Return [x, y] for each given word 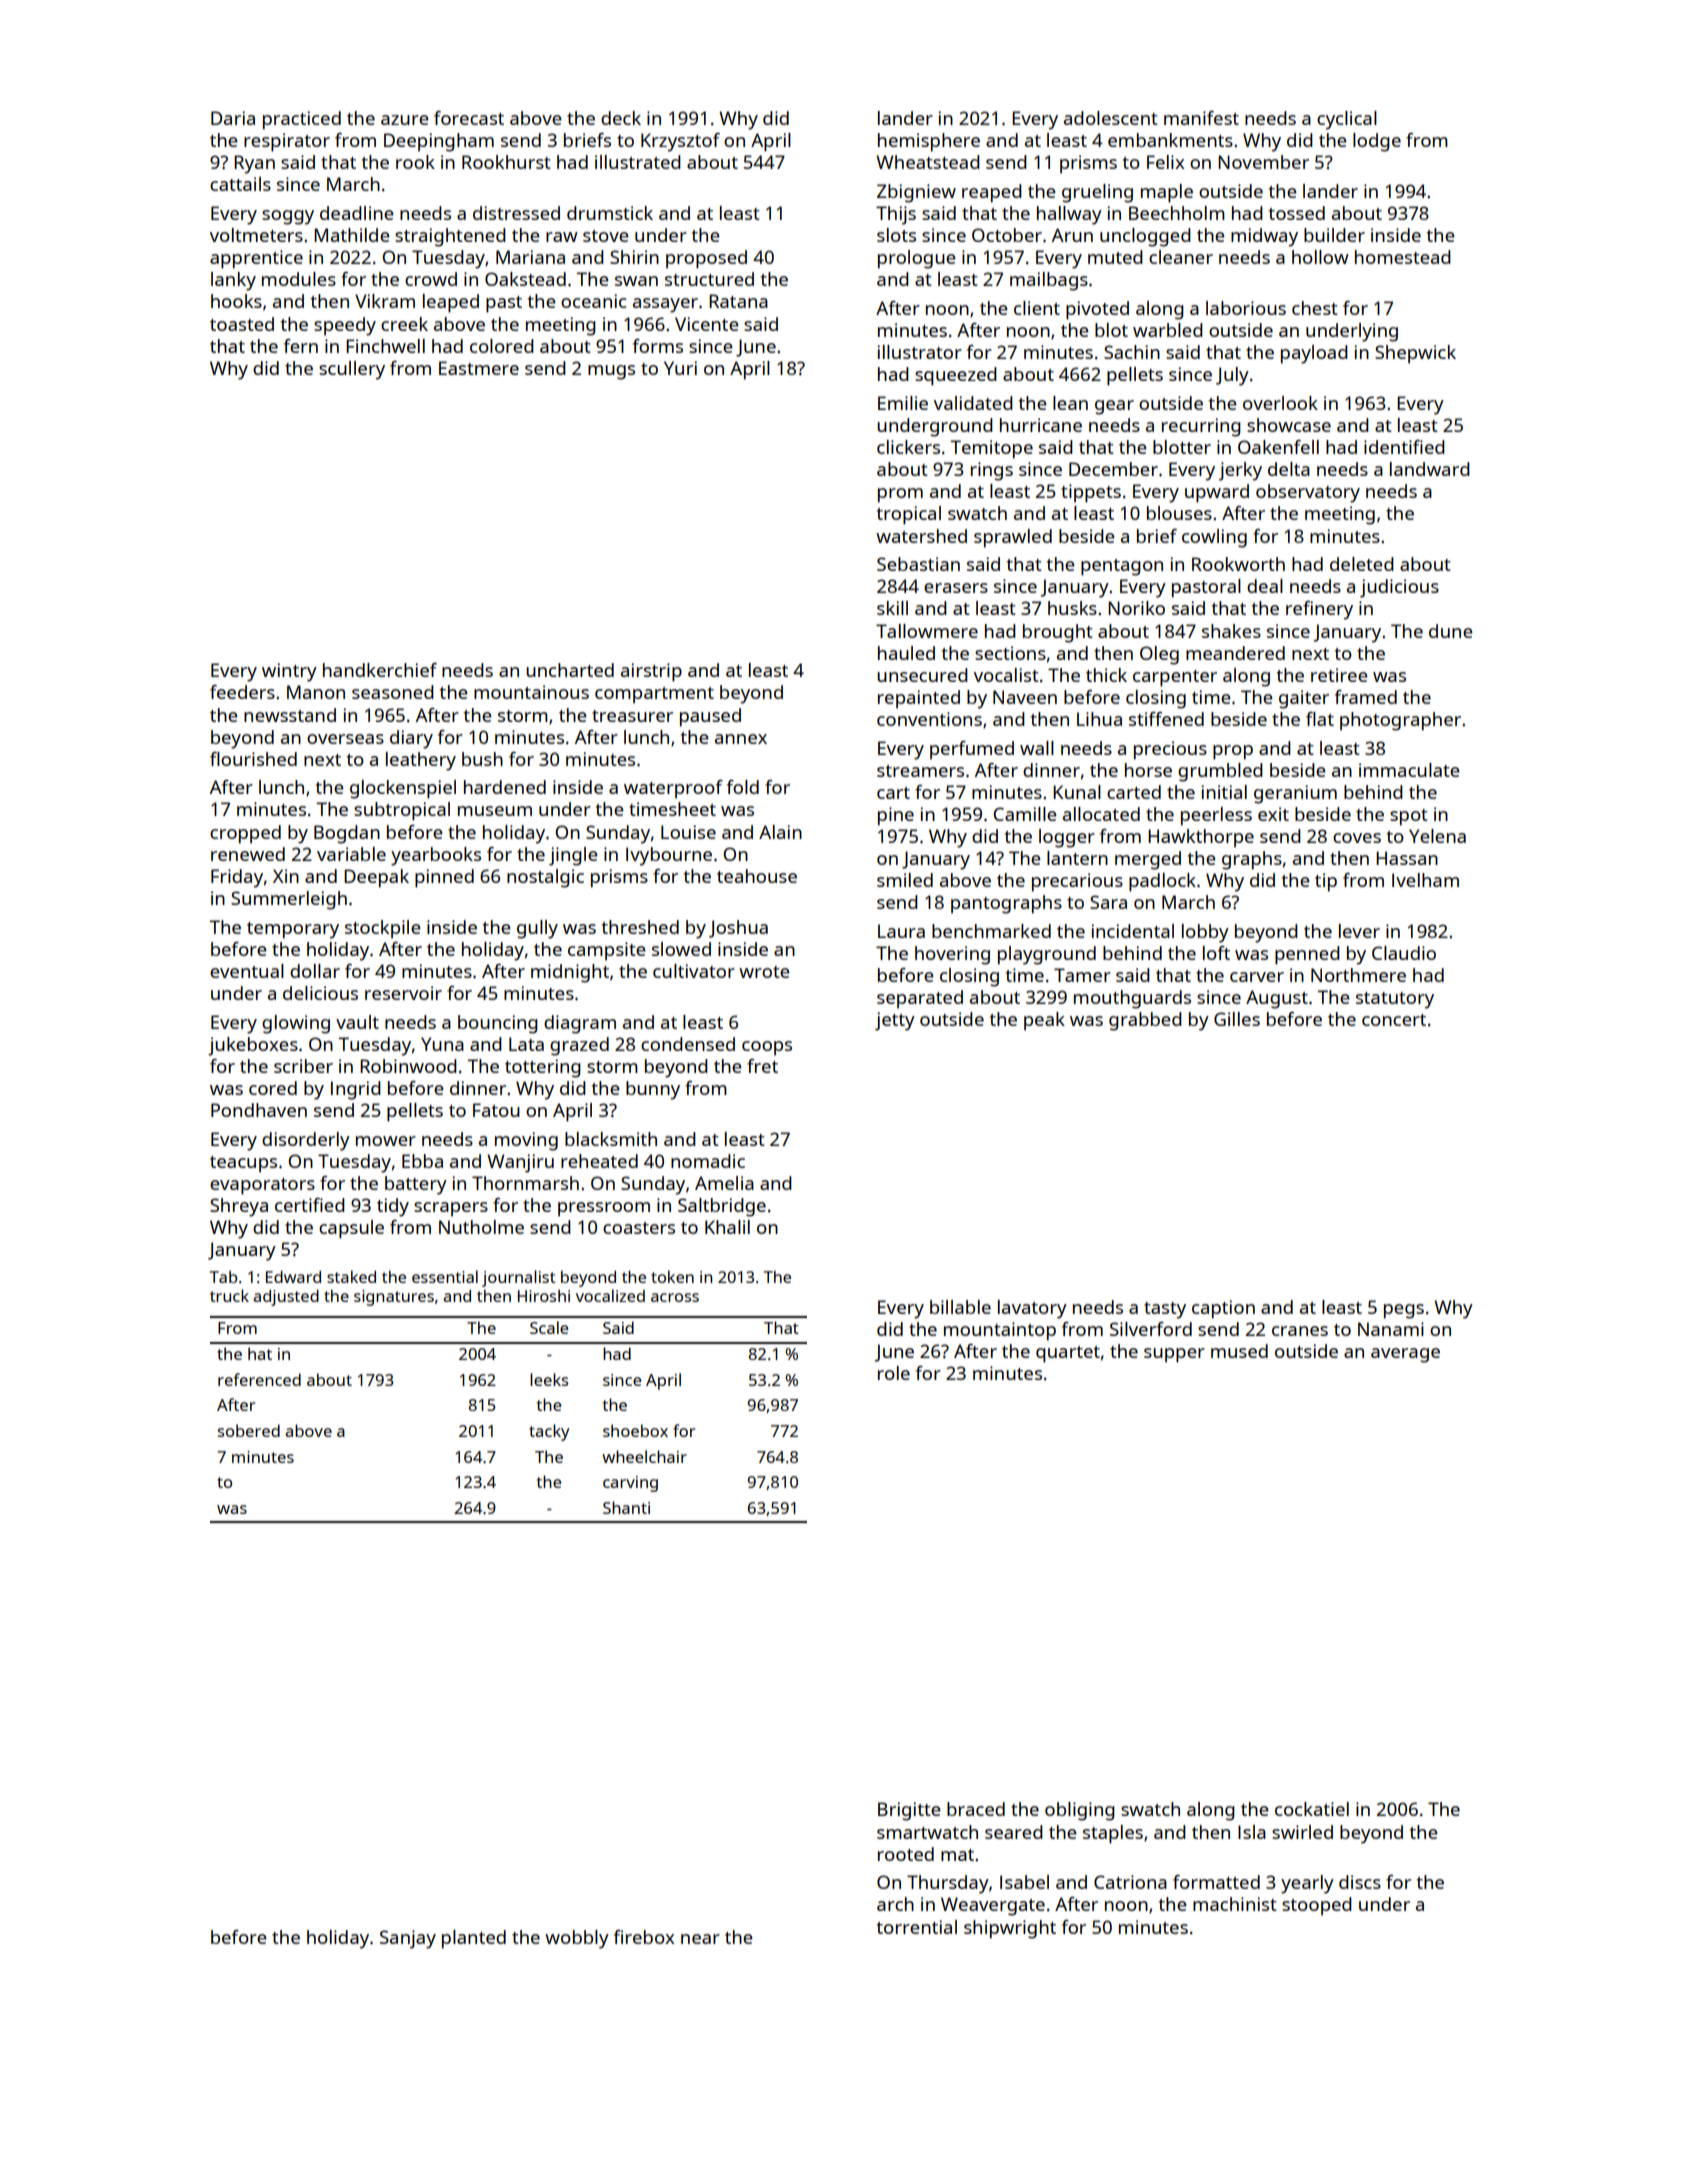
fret [762, 1066]
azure [405, 120]
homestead [1403, 257]
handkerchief [380, 670]
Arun [1072, 235]
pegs [1404, 1311]
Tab [223, 1277]
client [1037, 308]
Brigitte [909, 1811]
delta [1289, 469]
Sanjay [408, 1939]
